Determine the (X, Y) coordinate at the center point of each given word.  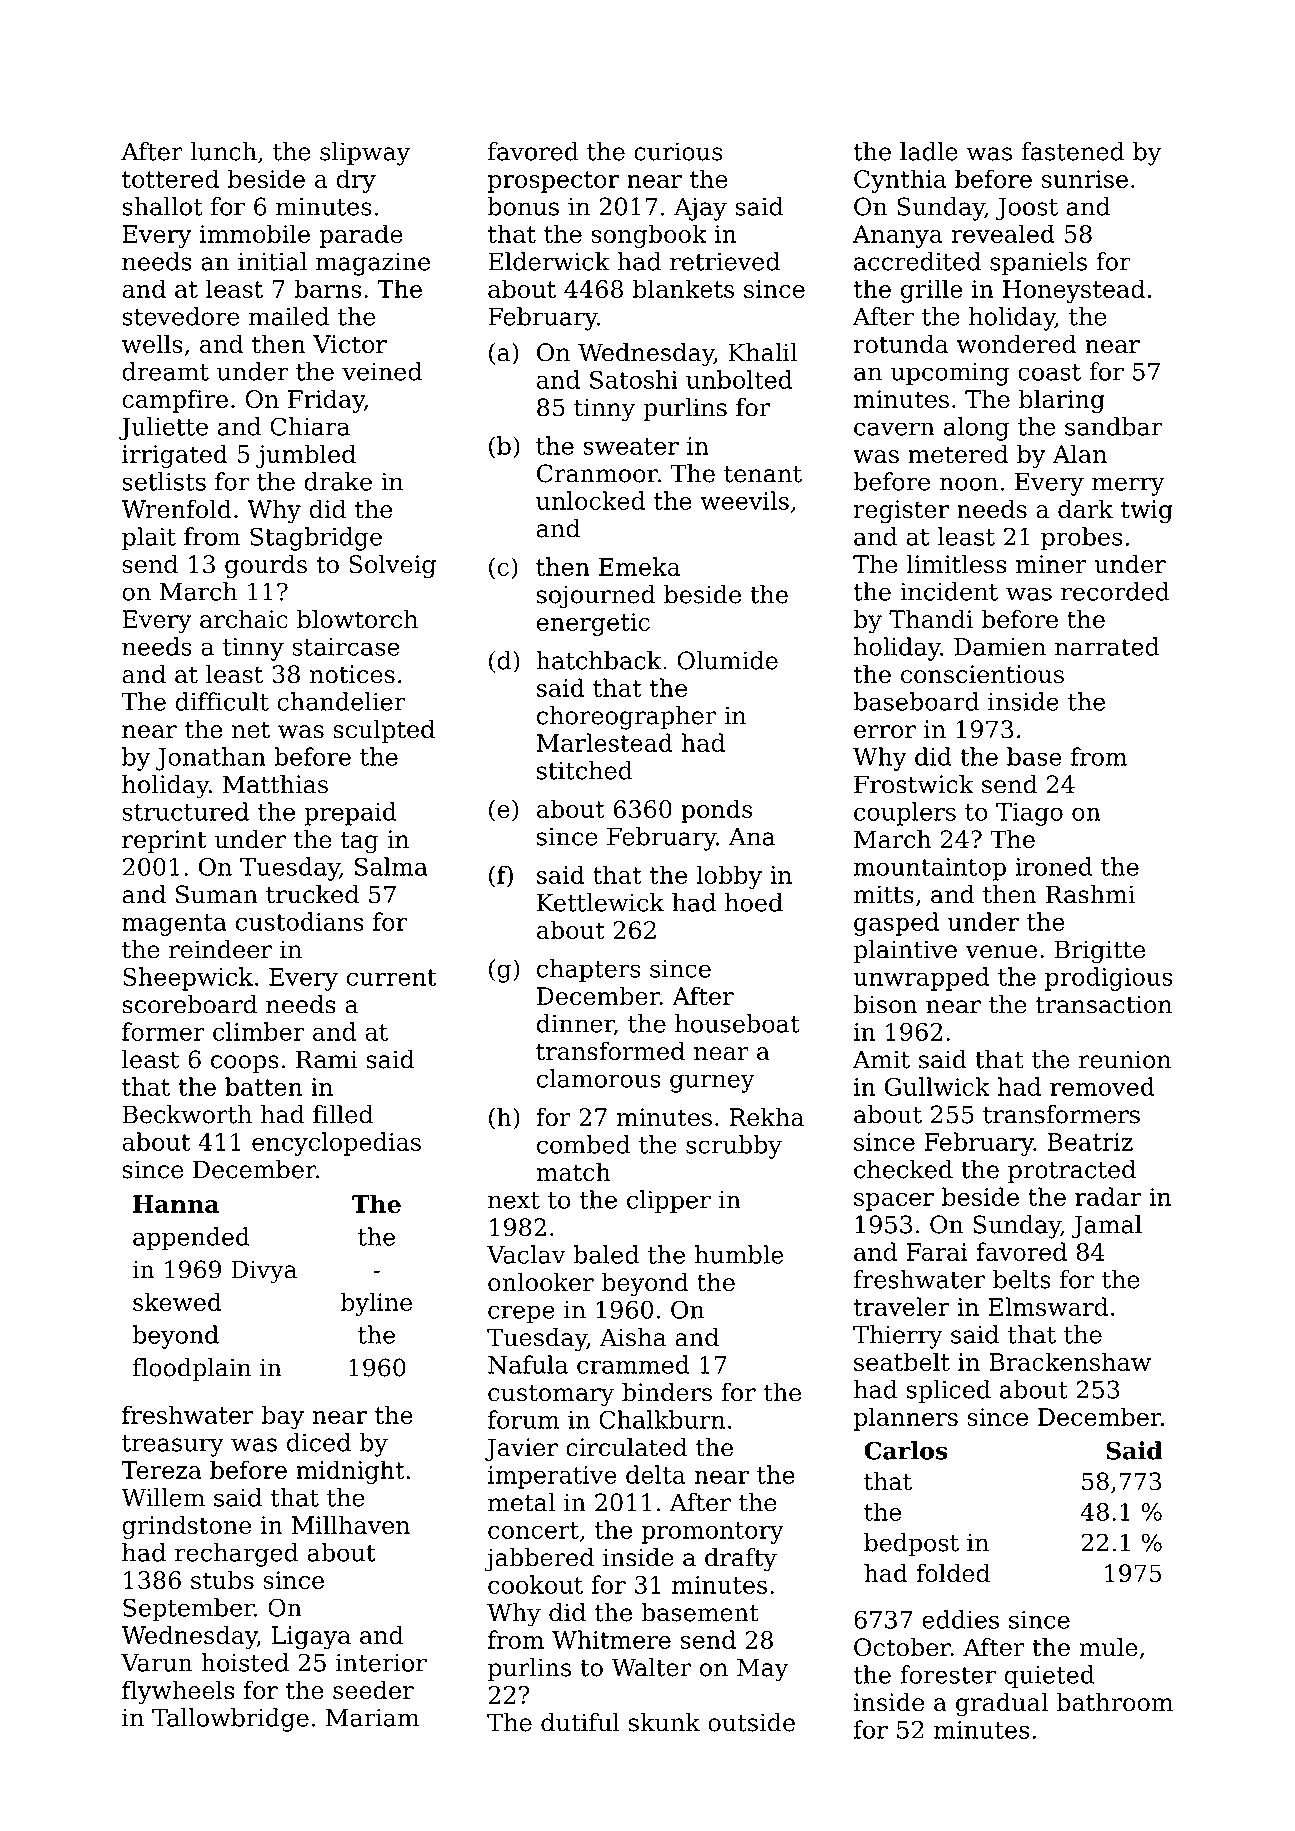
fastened (1072, 151)
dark (1085, 508)
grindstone (186, 1527)
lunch (223, 151)
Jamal (1107, 1226)
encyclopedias (336, 1144)
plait (149, 539)
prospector (553, 182)
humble (739, 1254)
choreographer (626, 718)
